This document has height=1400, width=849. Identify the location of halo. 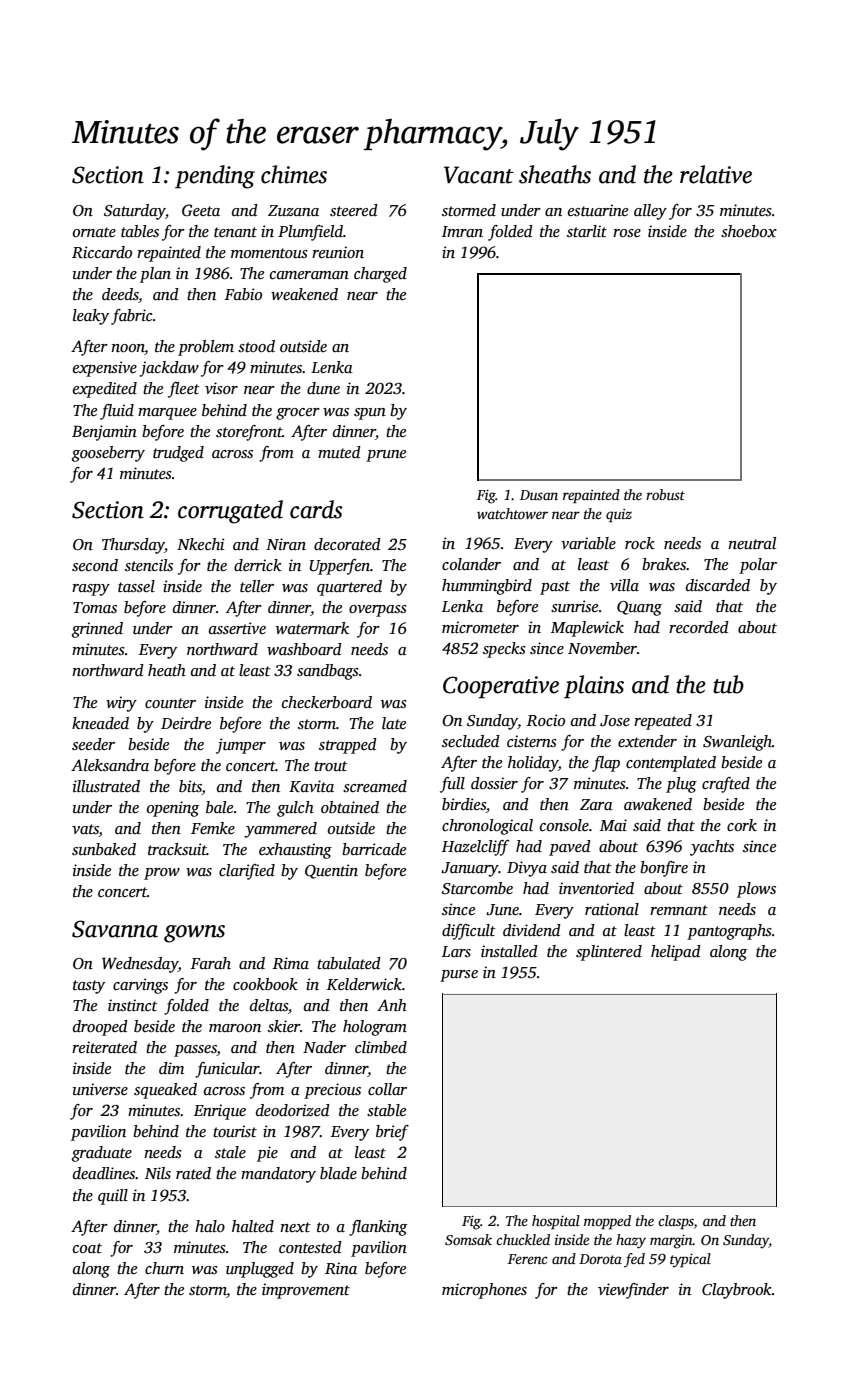
(210, 1226).
